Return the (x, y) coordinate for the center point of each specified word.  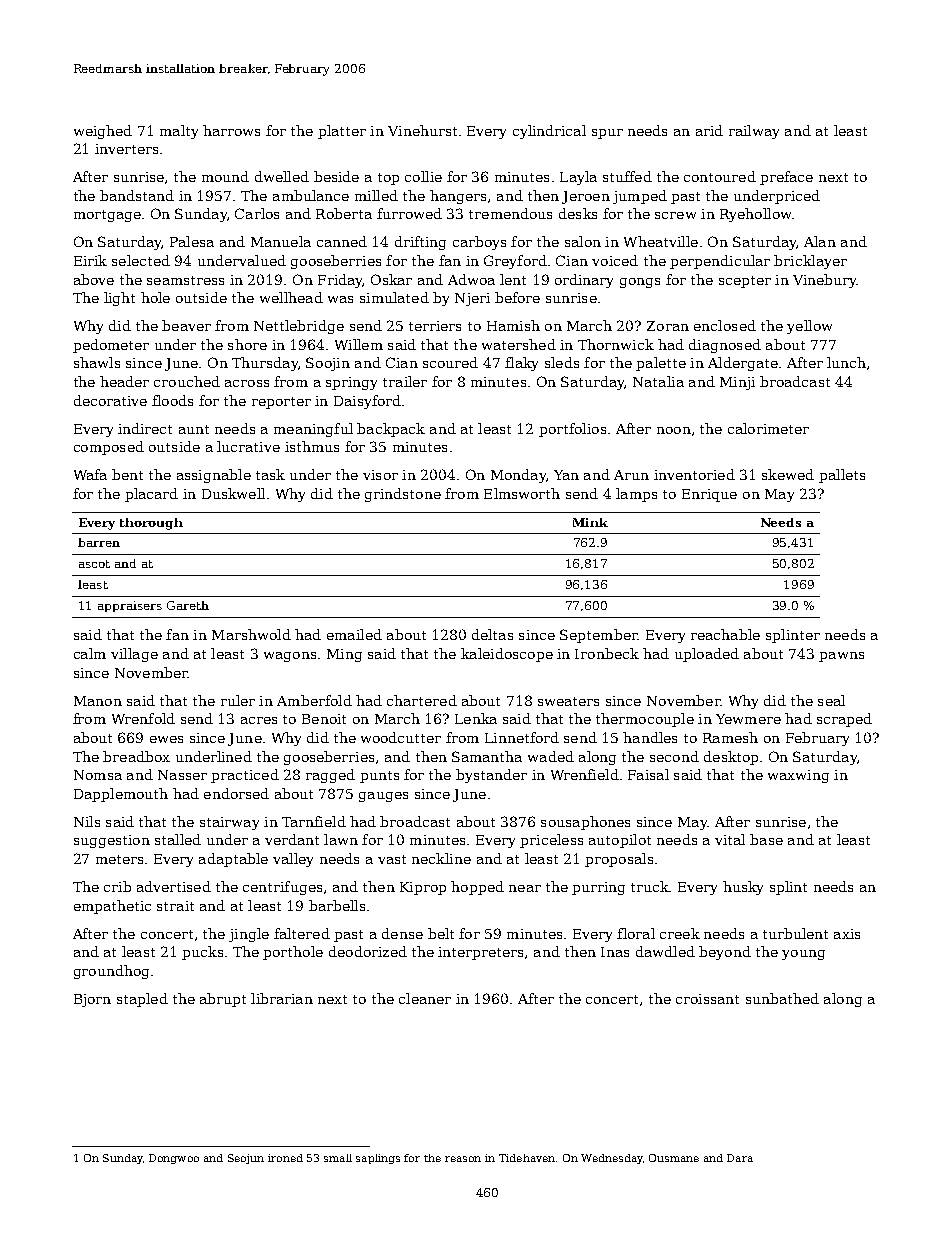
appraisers (130, 606)
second (674, 756)
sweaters (568, 701)
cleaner (425, 998)
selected (141, 260)
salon (583, 241)
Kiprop (423, 888)
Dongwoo (174, 1159)
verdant (292, 839)
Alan (820, 241)
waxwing (798, 776)
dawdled (665, 951)
